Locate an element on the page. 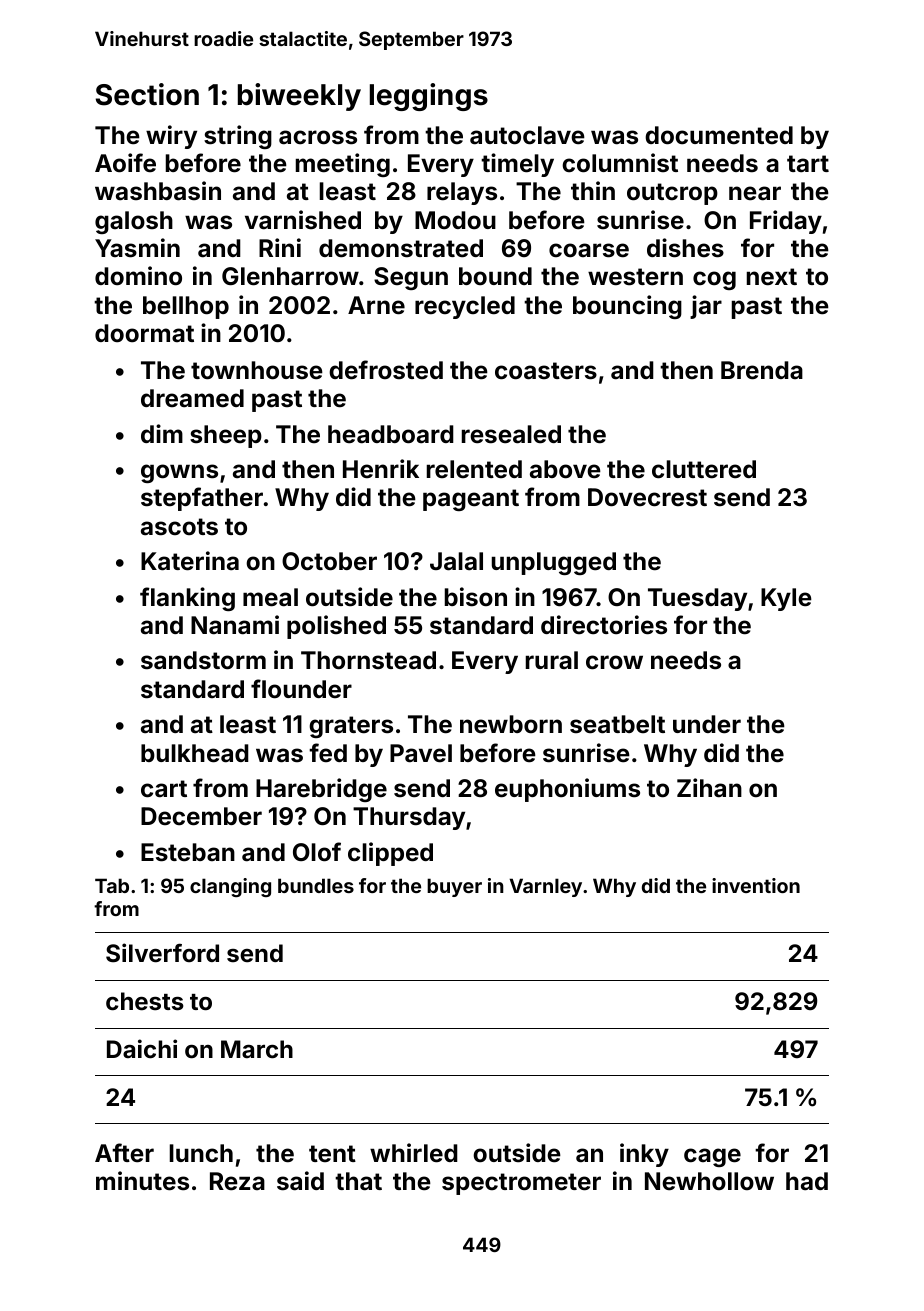 The image size is (924, 1311). Aoife is located at coordinates (125, 163).
